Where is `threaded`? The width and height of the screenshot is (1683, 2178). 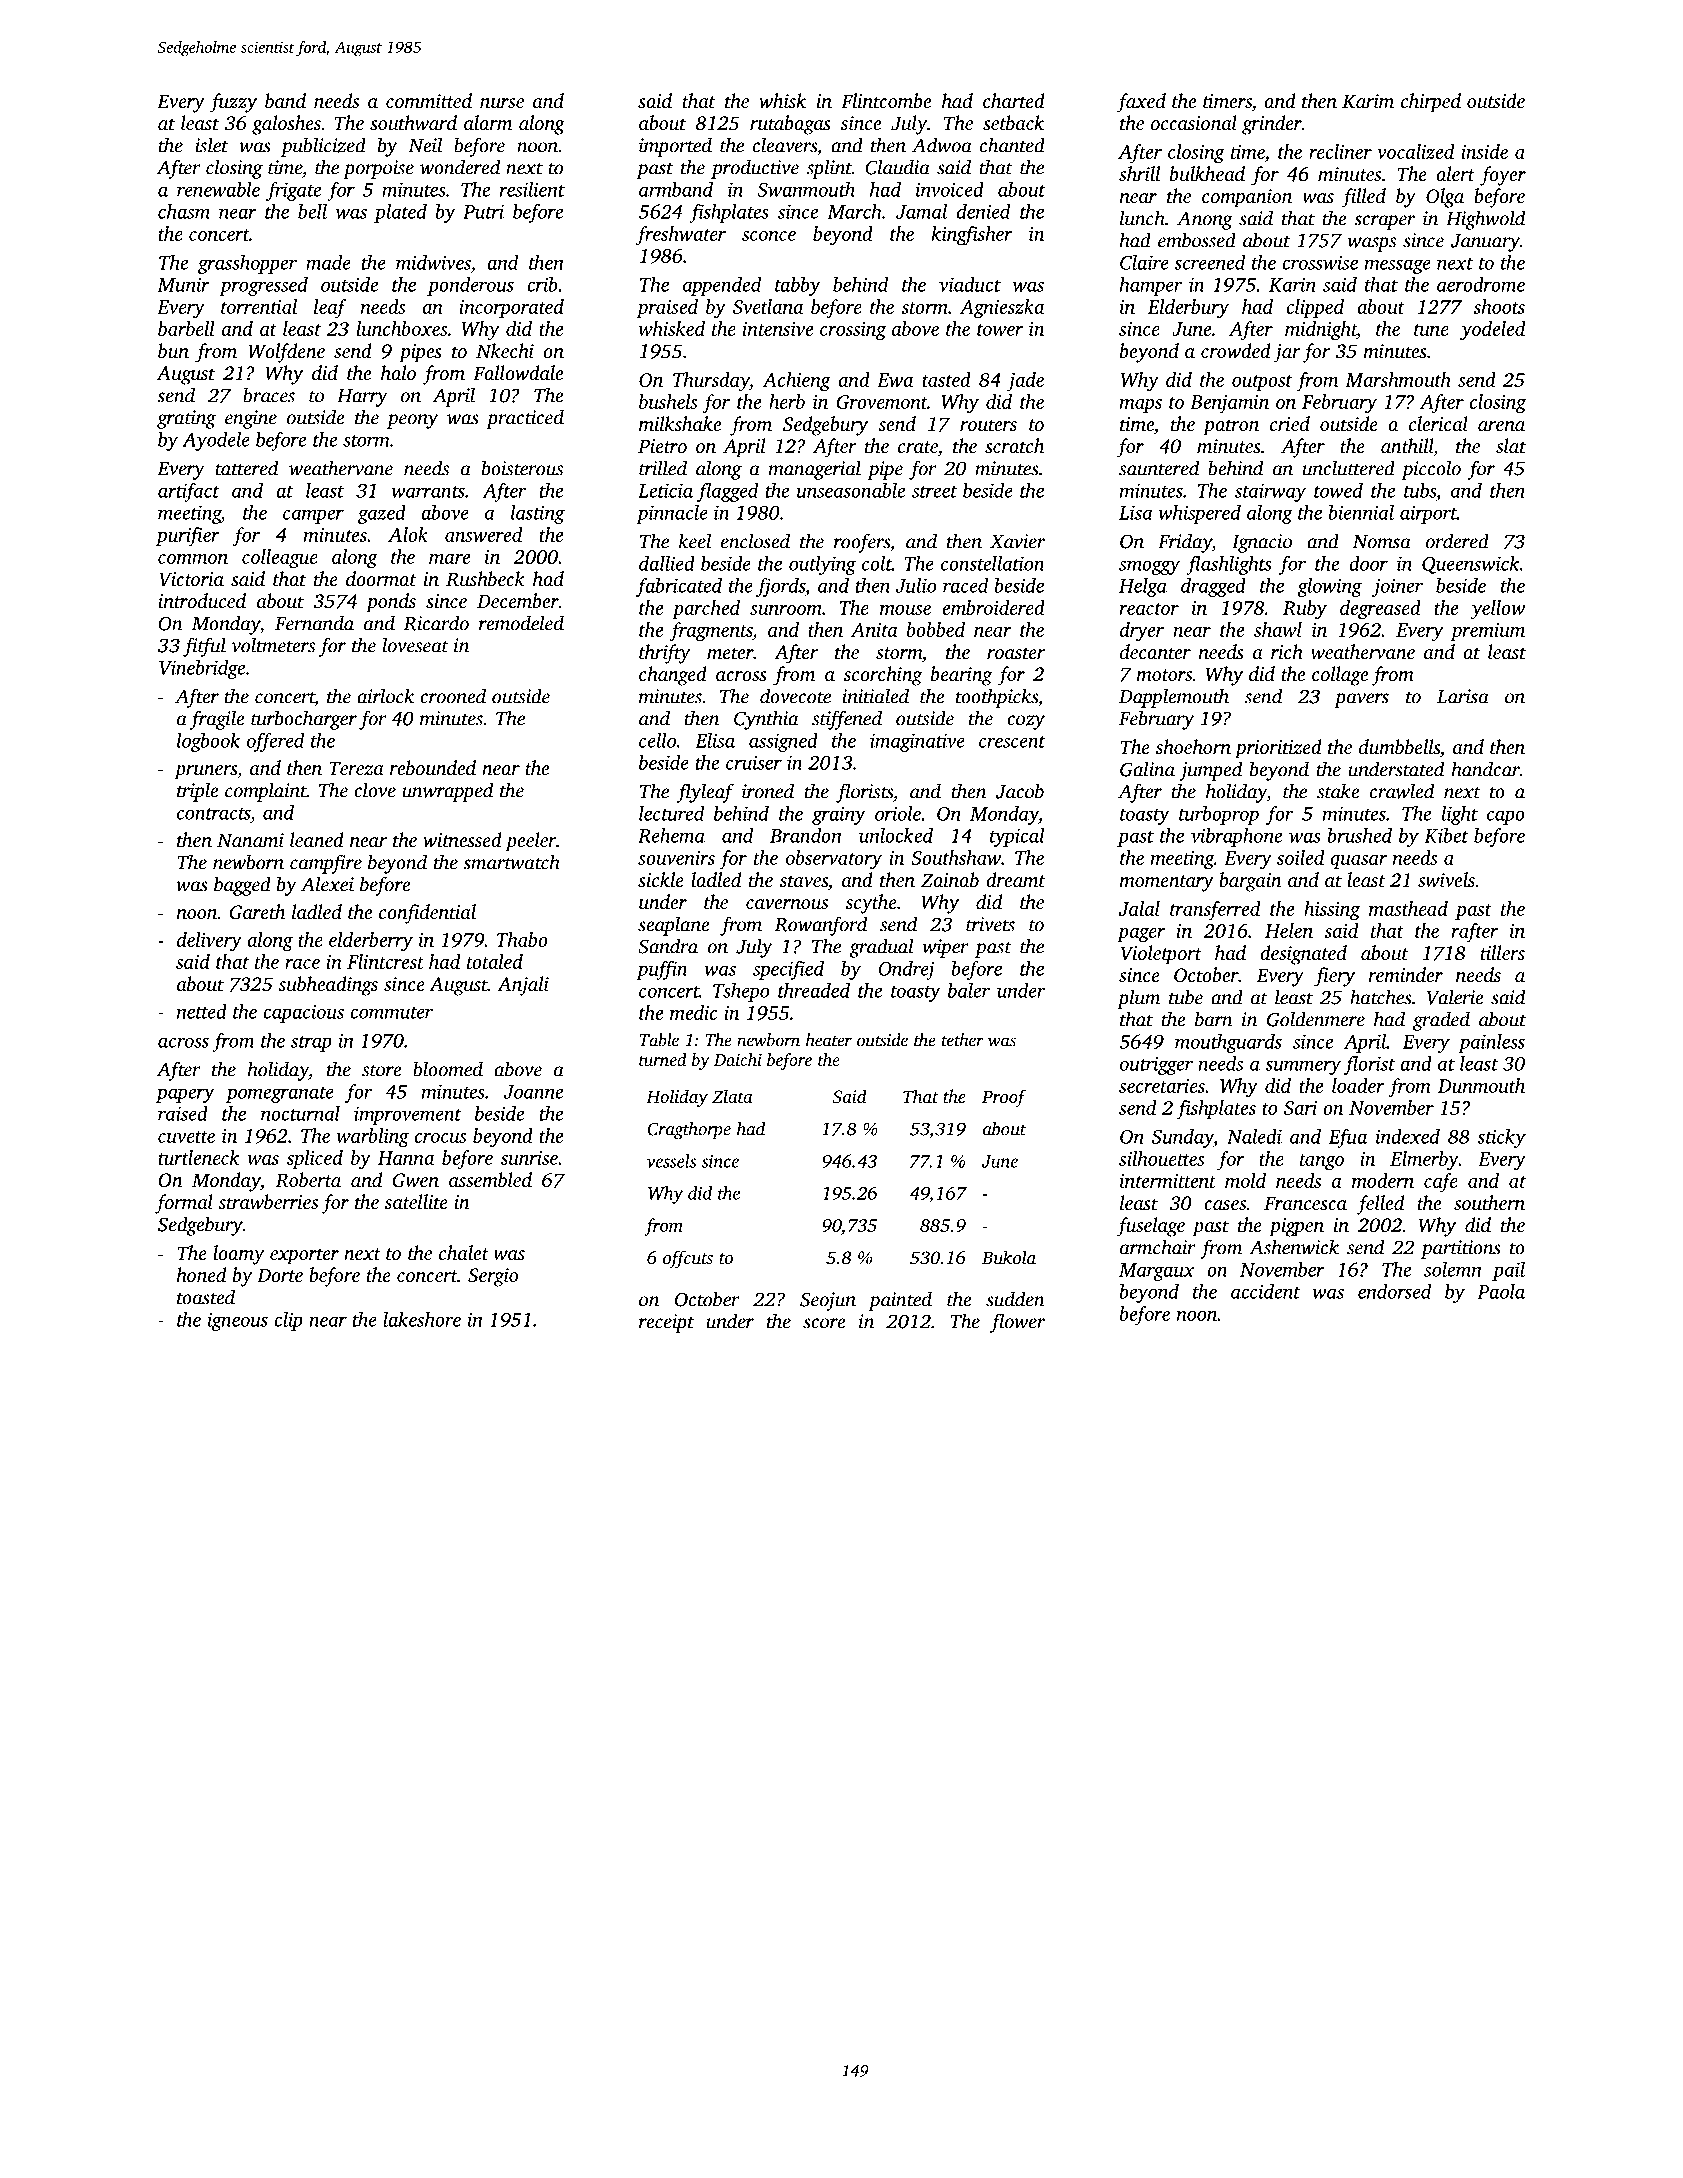
threaded is located at coordinates (814, 990).
